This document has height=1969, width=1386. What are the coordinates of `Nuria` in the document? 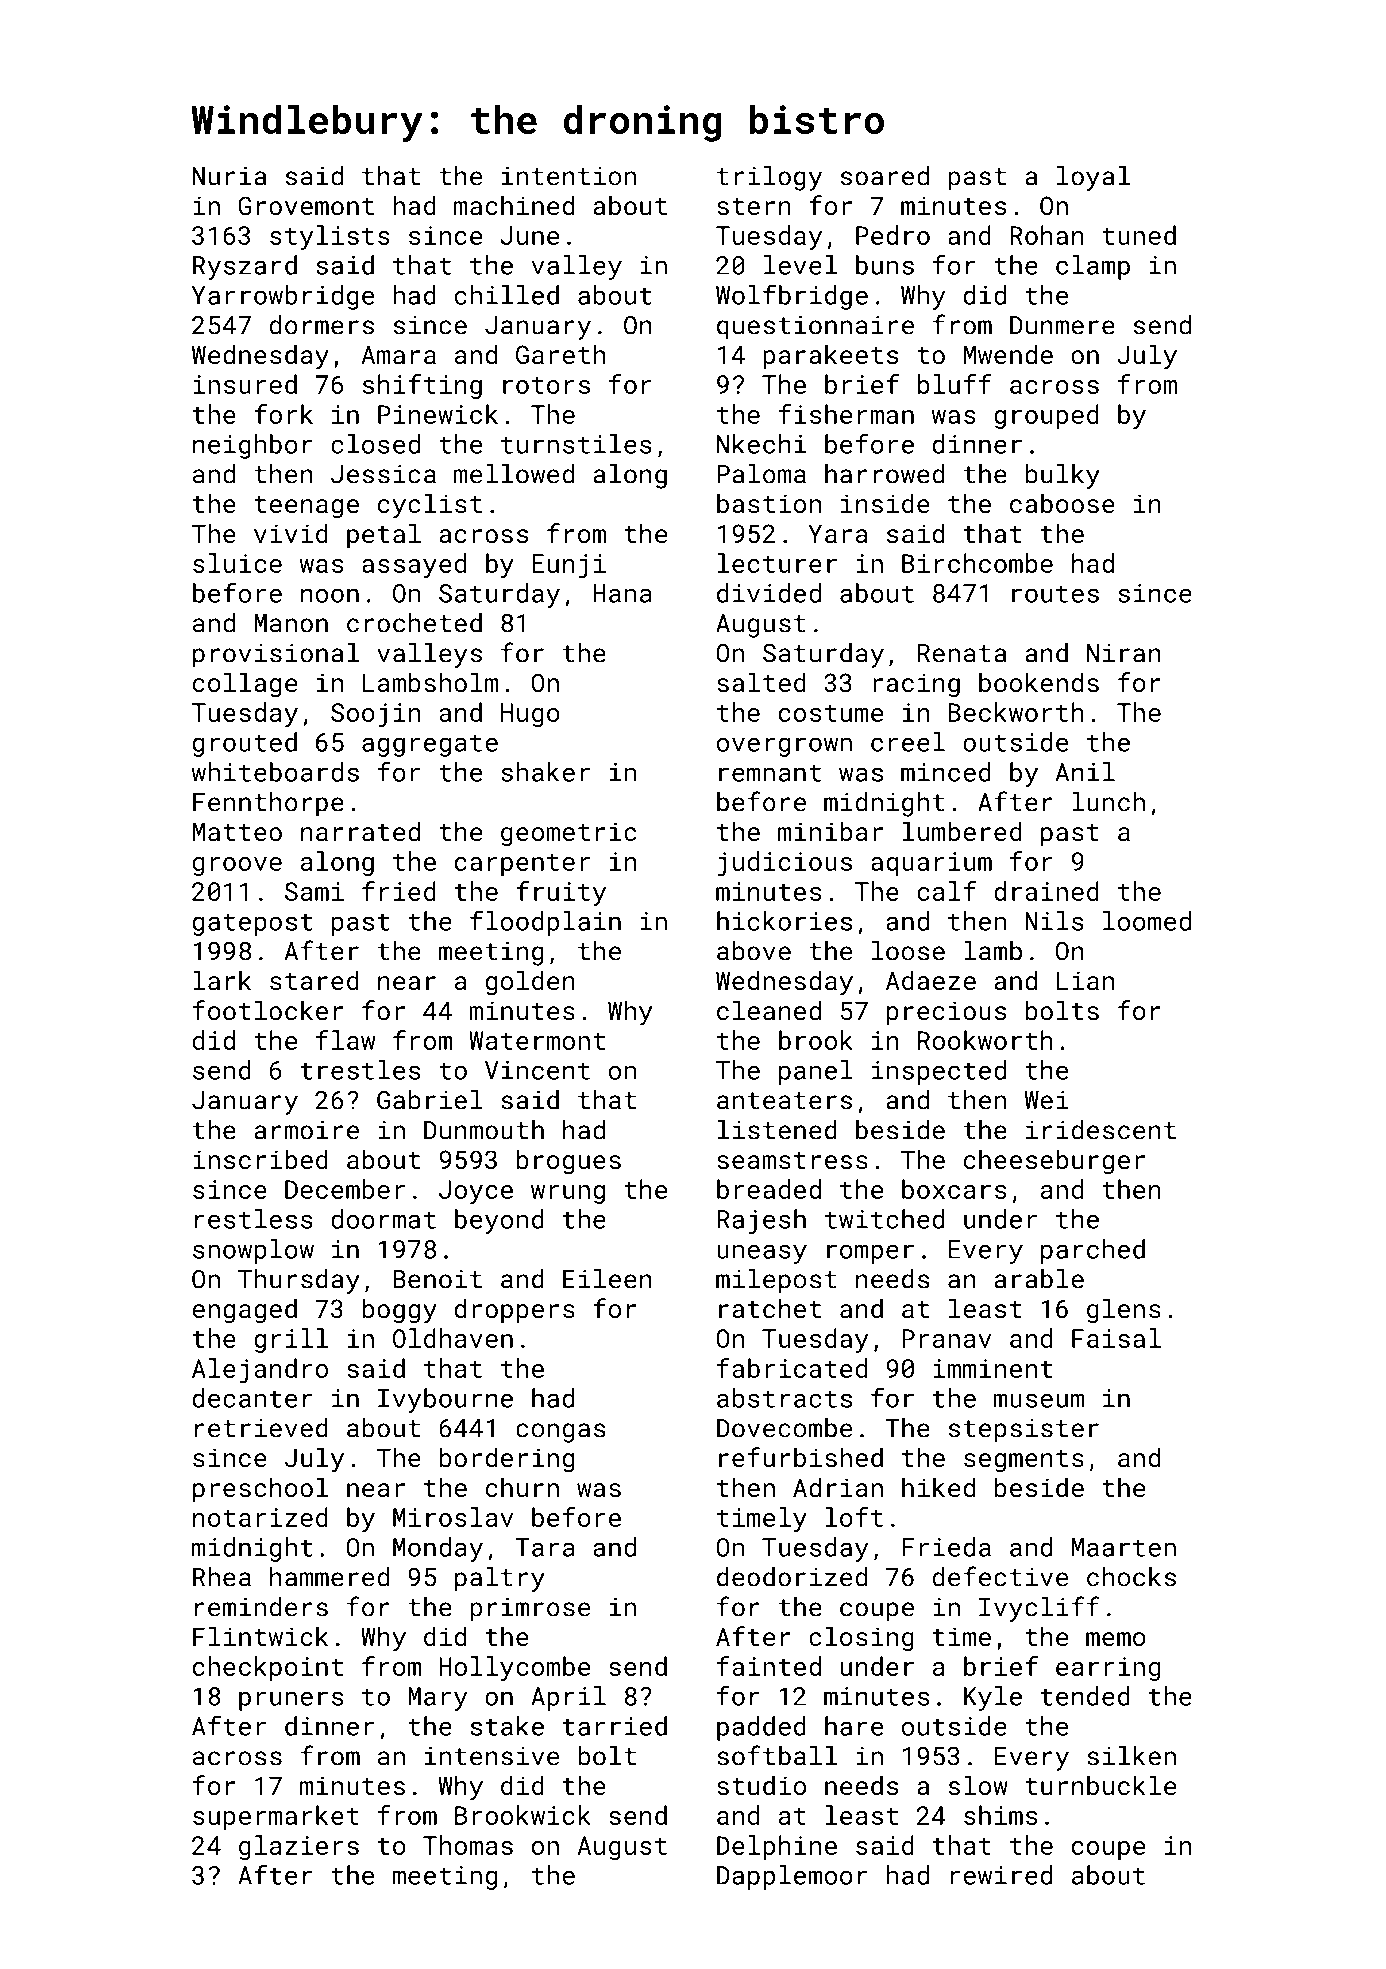 It's located at (229, 176).
